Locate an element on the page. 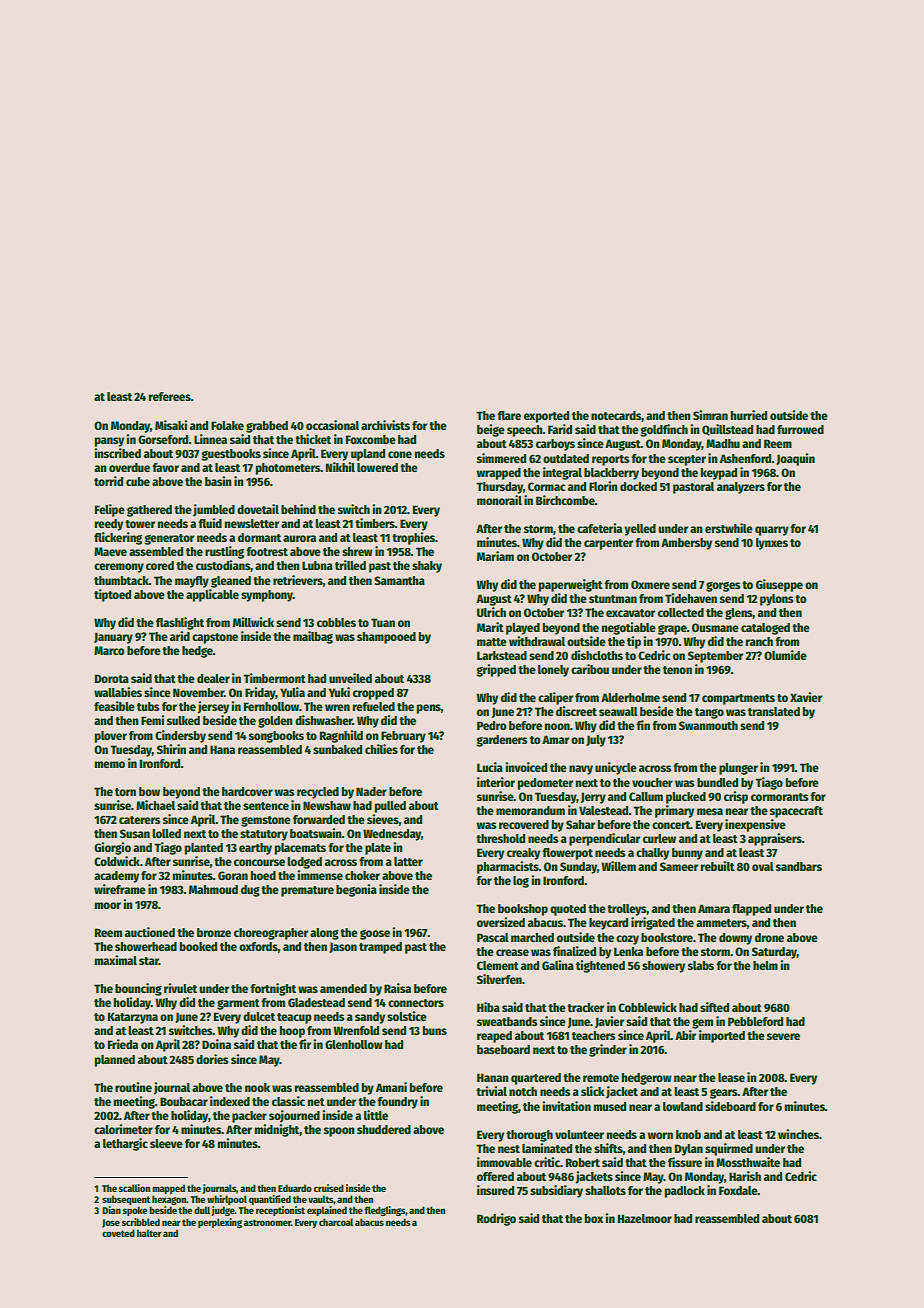 Image resolution: width=924 pixels, height=1308 pixels. drone is located at coordinates (769, 937).
